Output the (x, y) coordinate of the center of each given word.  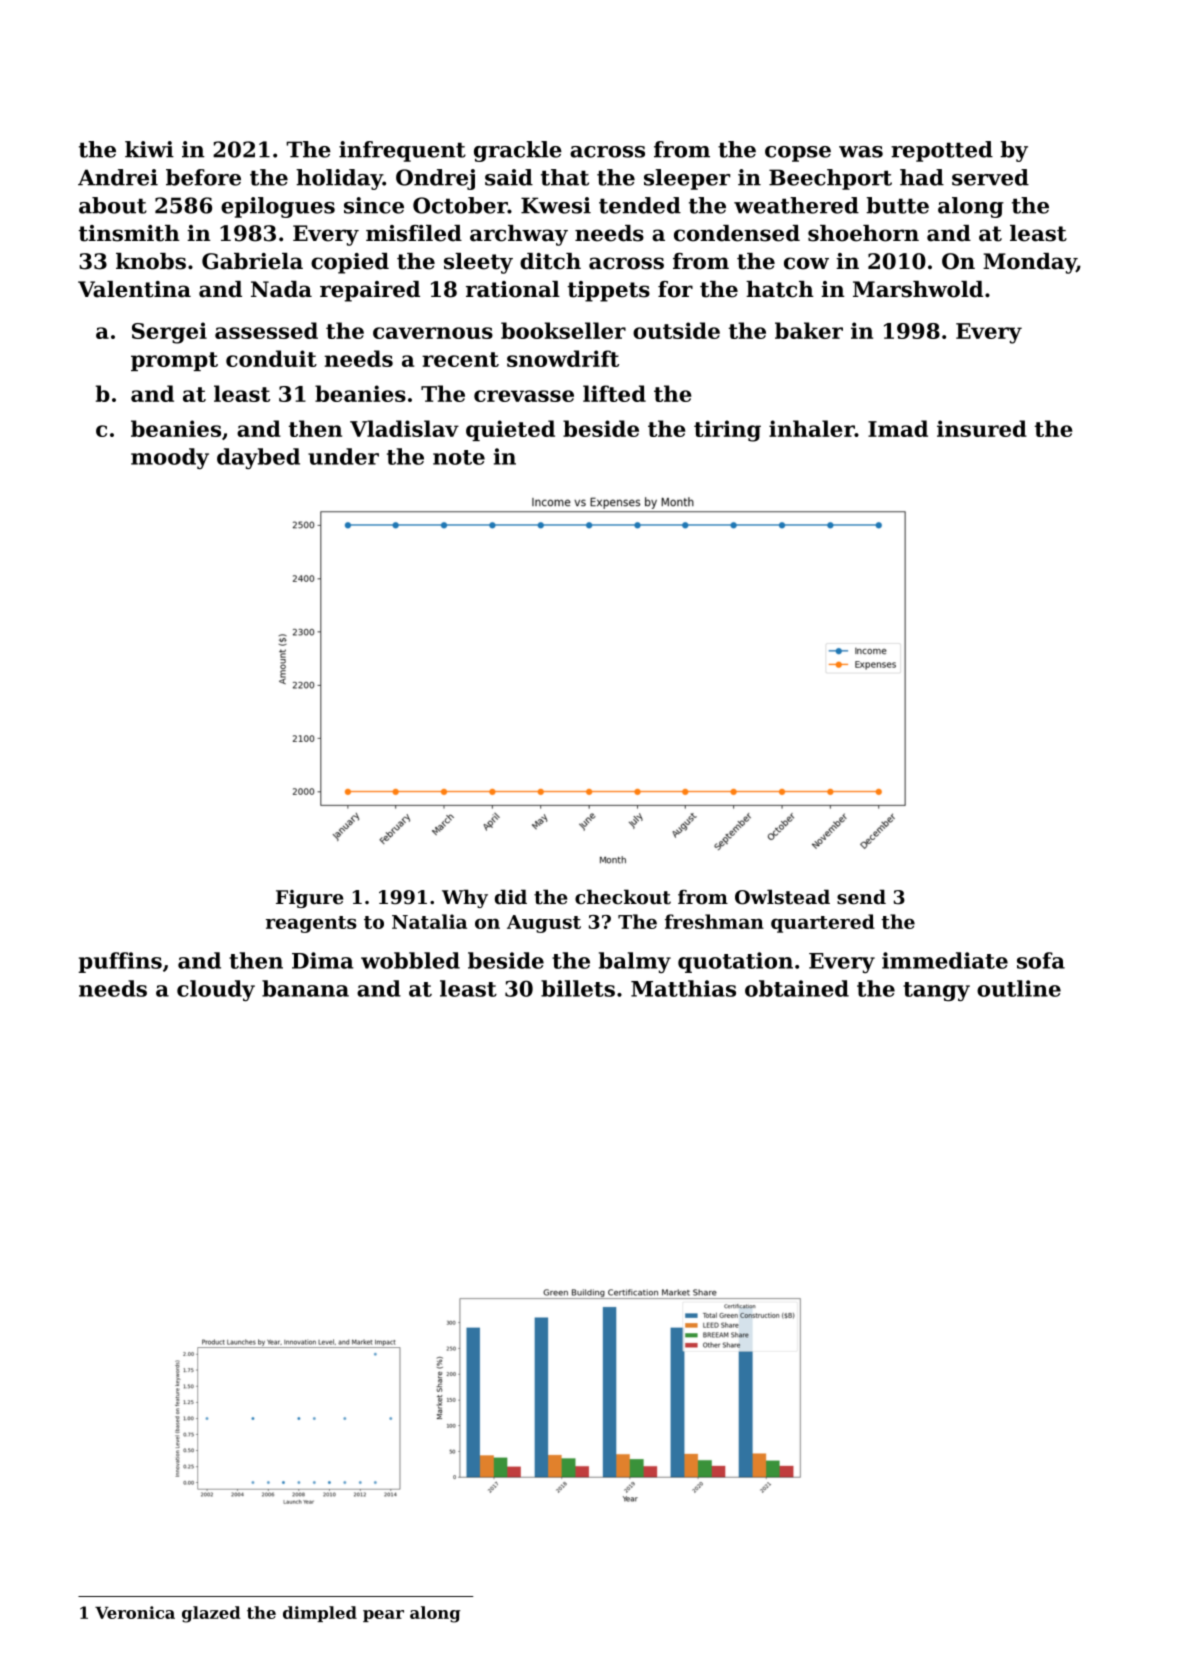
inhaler (812, 428)
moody (170, 458)
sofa (1041, 960)
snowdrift (563, 358)
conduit (271, 358)
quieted (510, 430)
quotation (735, 962)
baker (809, 330)
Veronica (135, 1612)
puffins (120, 962)
